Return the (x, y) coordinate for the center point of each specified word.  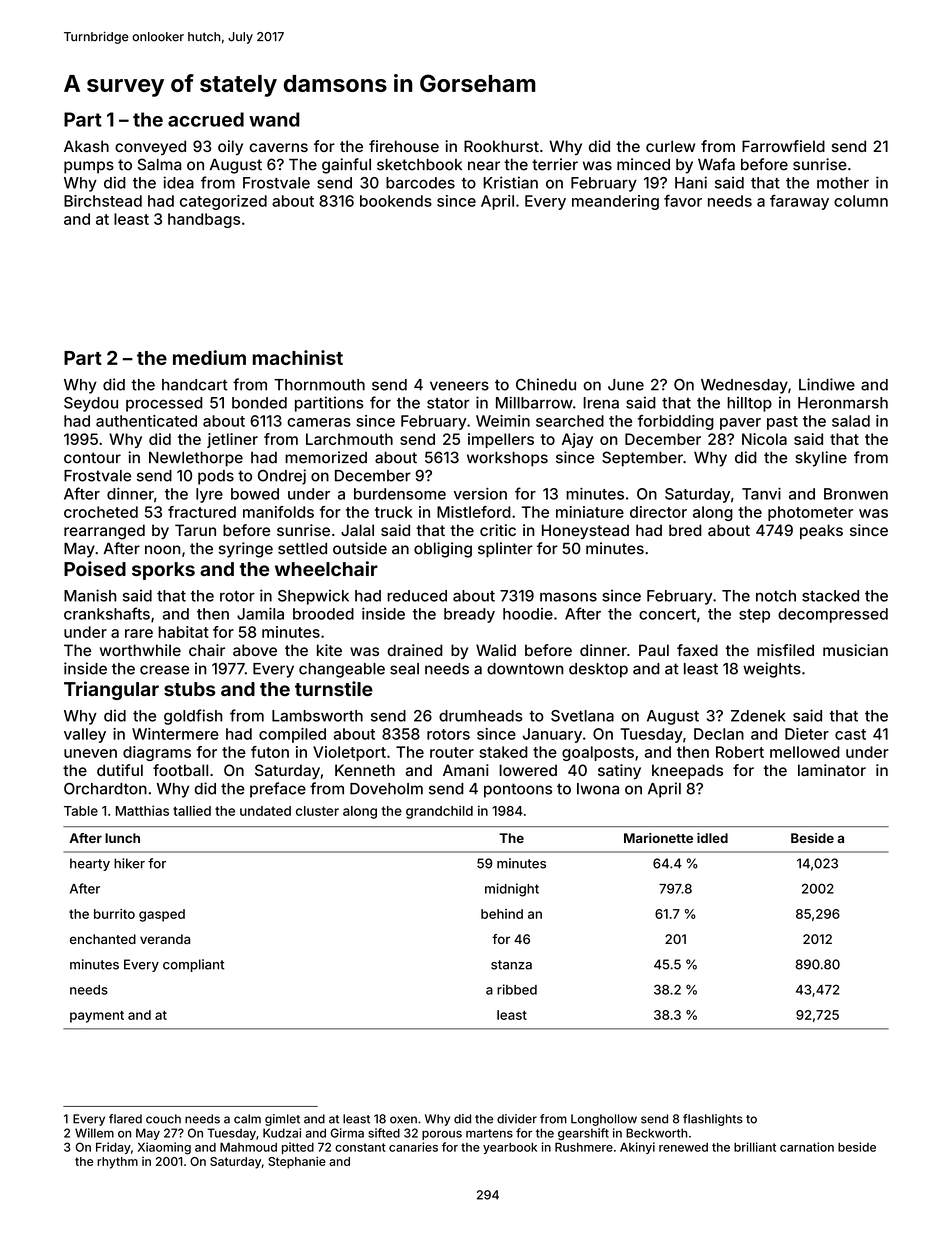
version (480, 494)
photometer (810, 513)
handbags (204, 220)
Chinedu (546, 384)
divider (517, 1119)
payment (97, 1017)
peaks (821, 531)
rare (139, 633)
